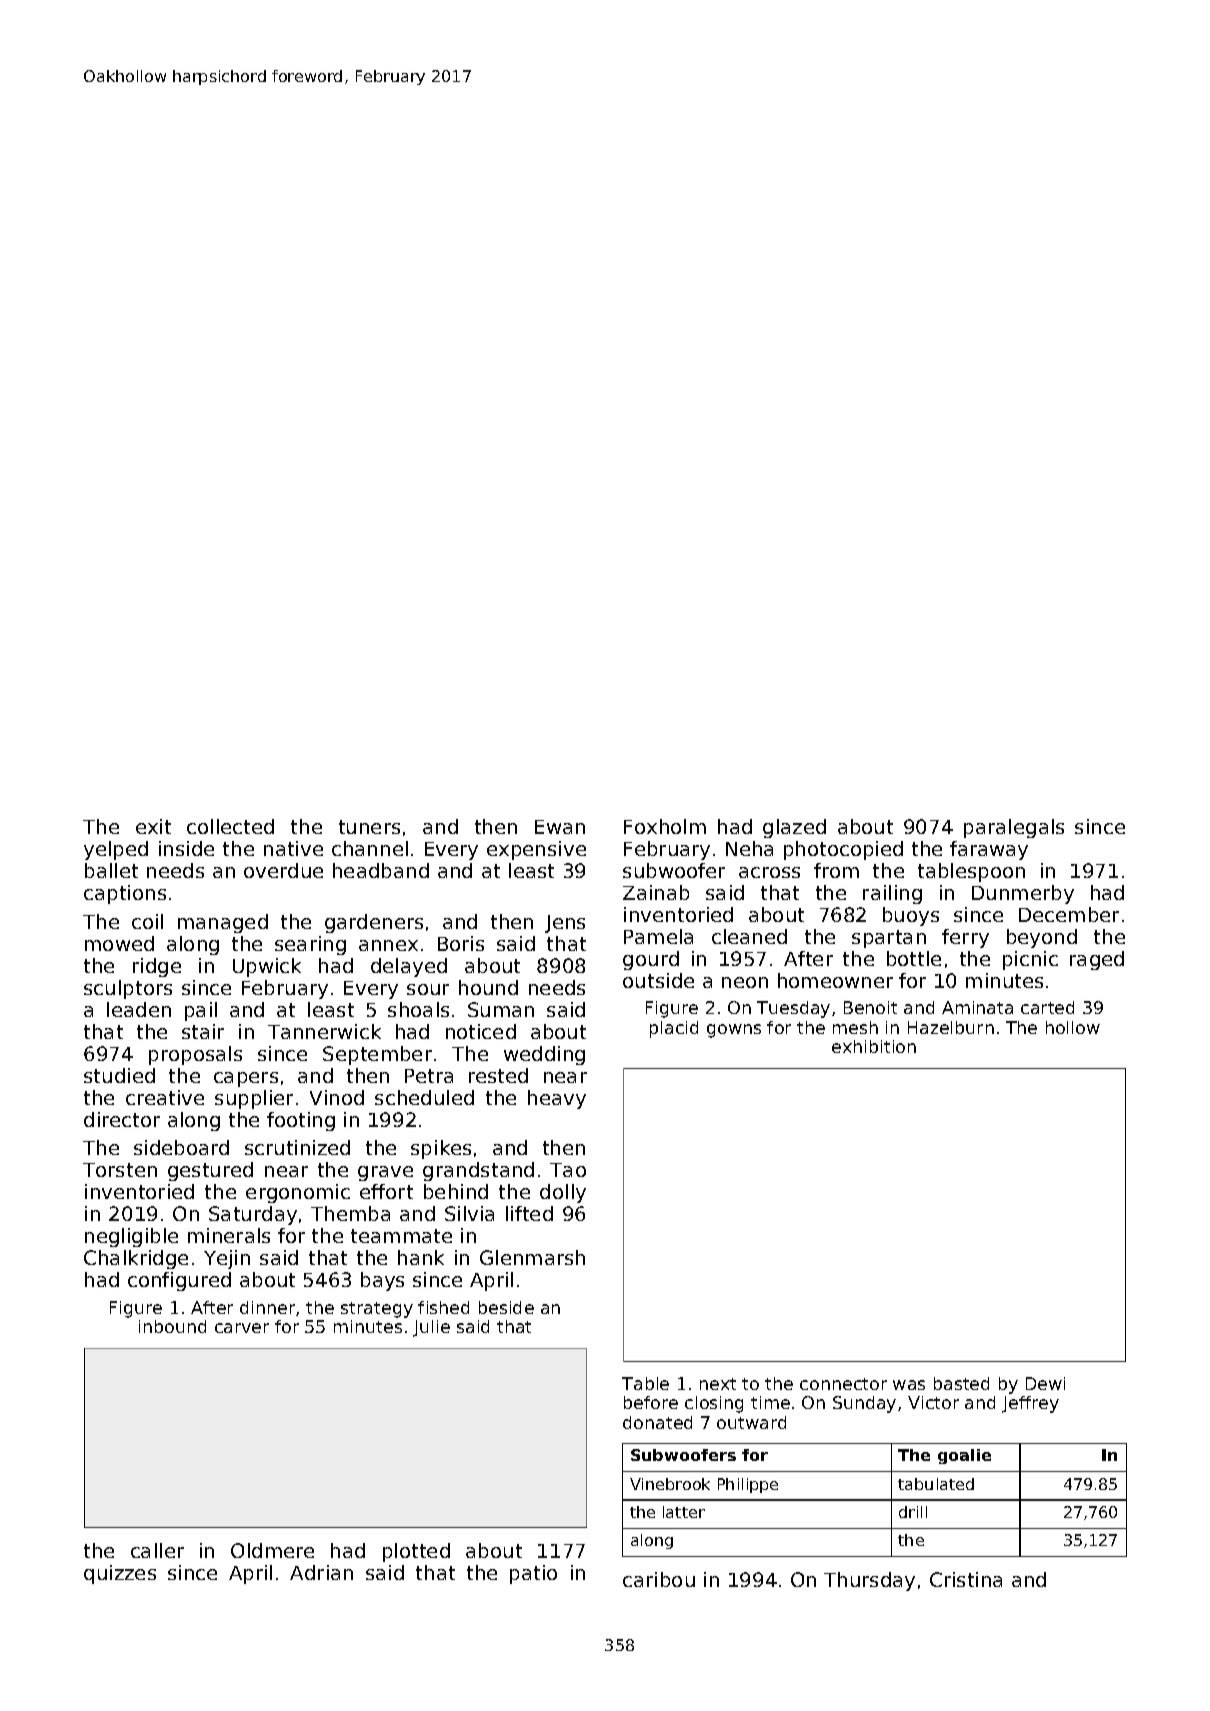  Describe the element at coordinates (242, 1328) in the document. I see `carver` at that location.
